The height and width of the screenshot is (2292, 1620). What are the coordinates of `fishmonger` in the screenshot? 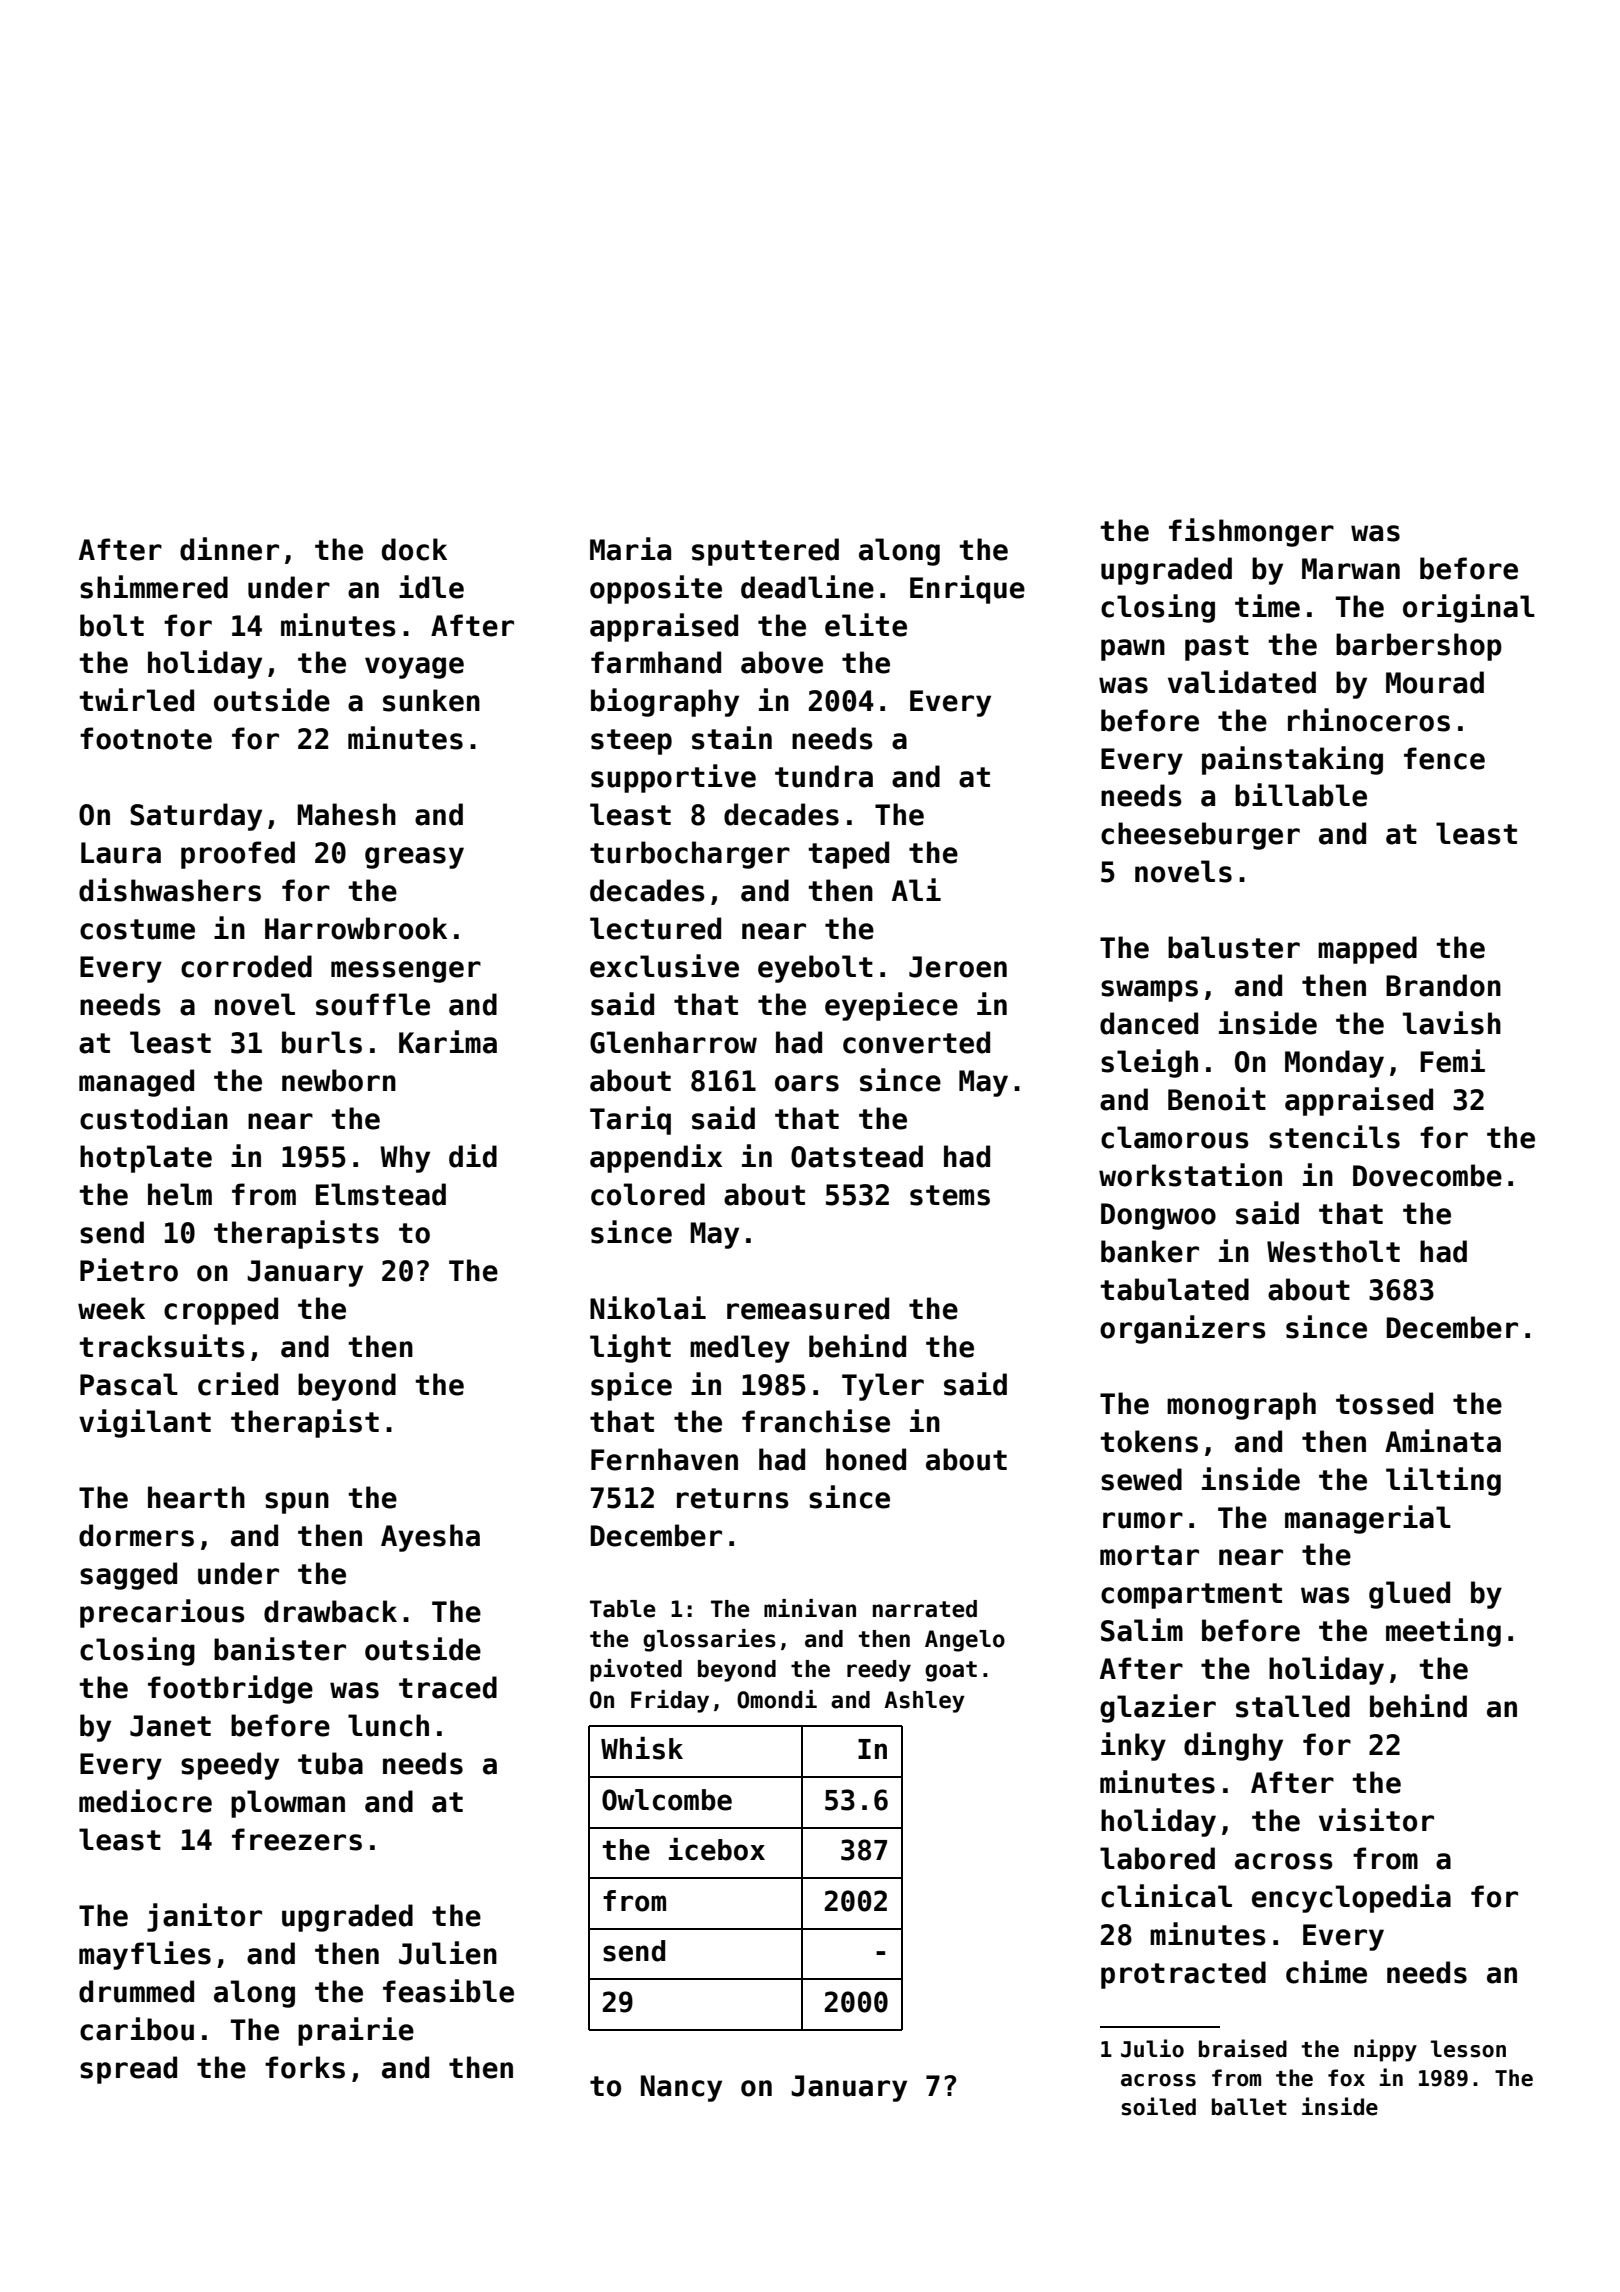 It's located at (1251, 532).
